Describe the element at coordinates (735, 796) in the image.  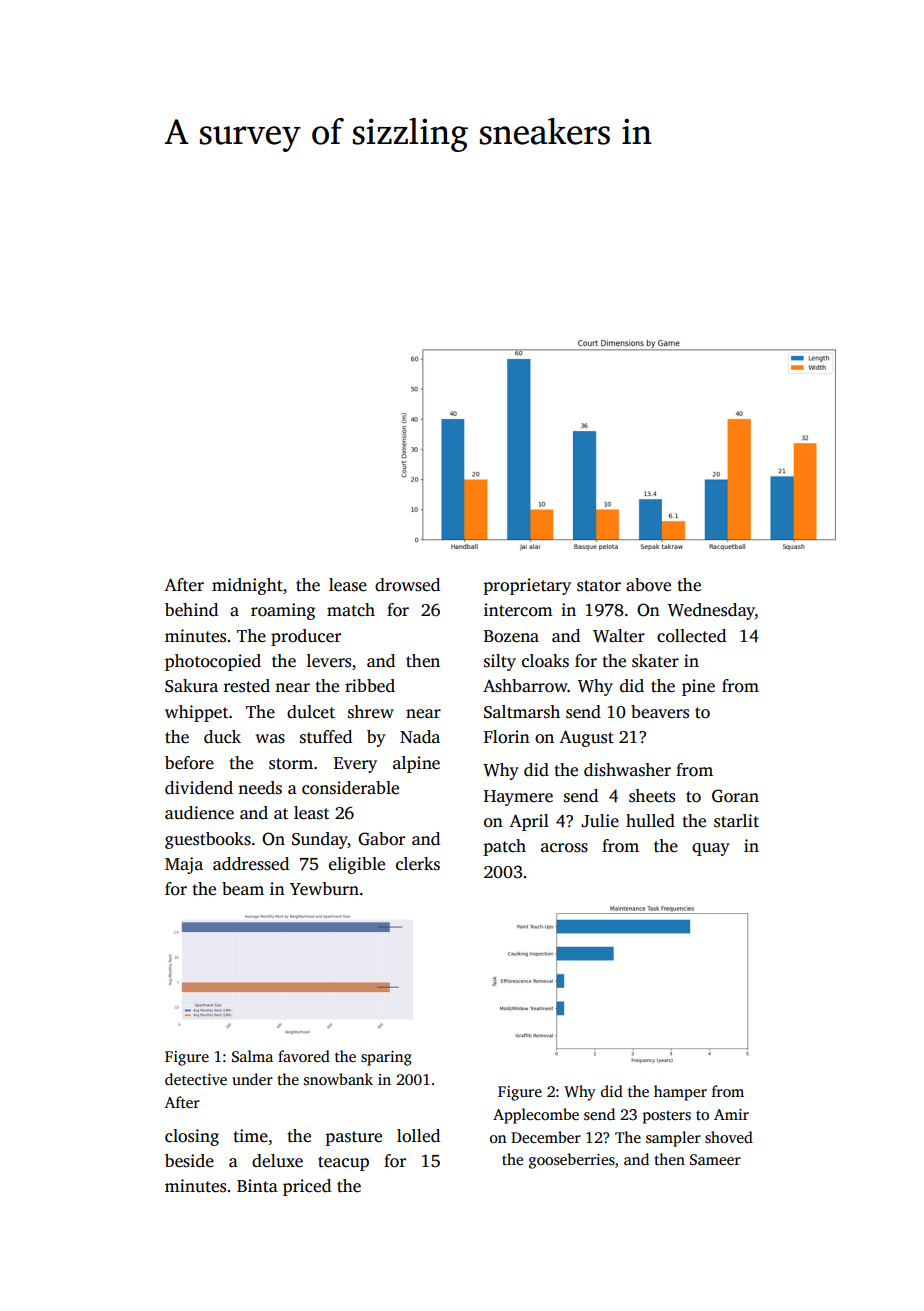
I see `Goran` at that location.
